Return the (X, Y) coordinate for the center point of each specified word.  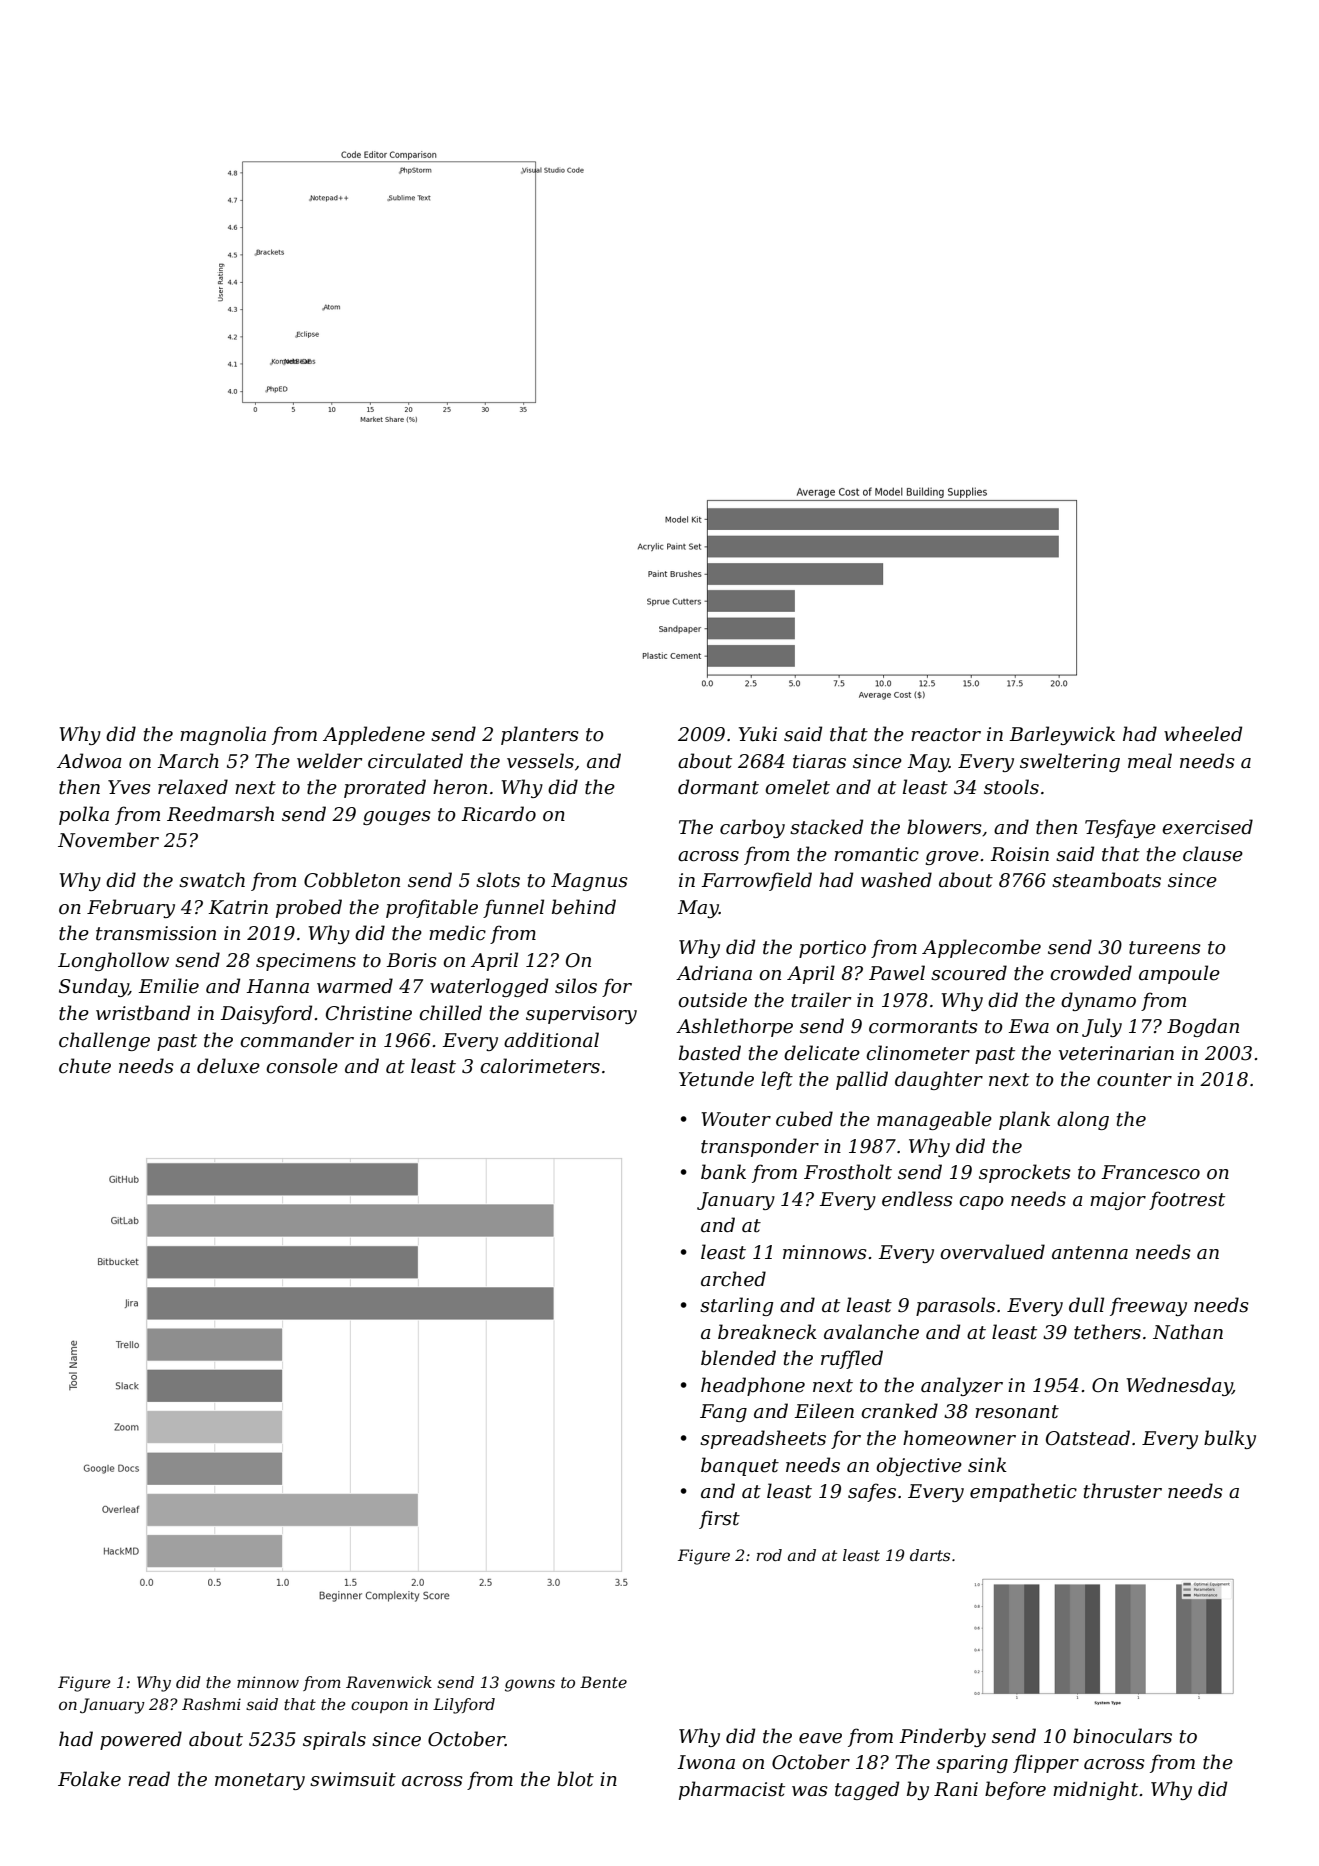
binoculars (1122, 1736)
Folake (89, 1779)
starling (736, 1306)
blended (738, 1358)
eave (820, 1738)
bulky (1230, 1439)
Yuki (757, 734)
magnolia (223, 735)
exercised (1207, 827)
